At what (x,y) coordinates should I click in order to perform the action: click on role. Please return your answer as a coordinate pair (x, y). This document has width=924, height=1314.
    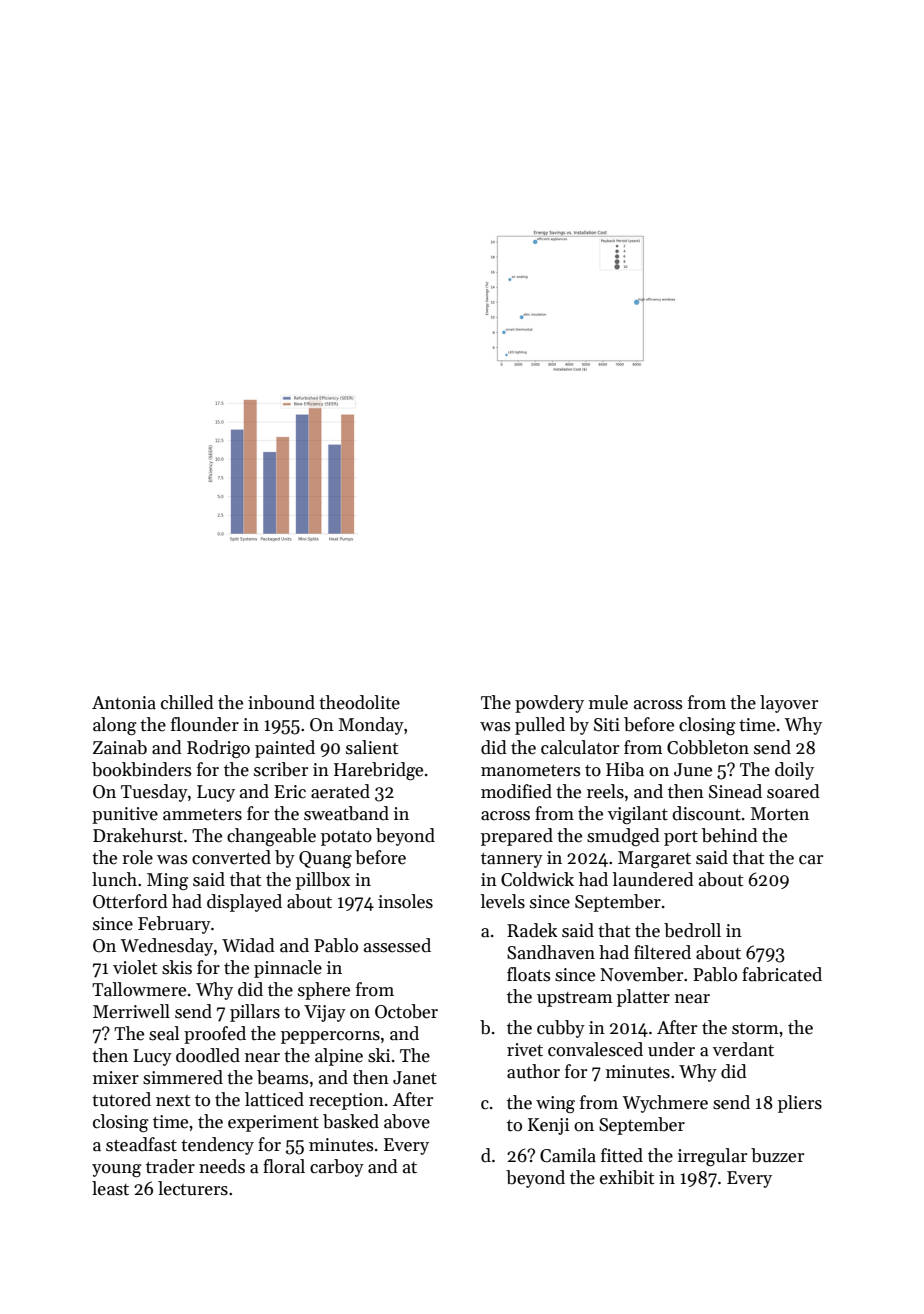
    Looking at the image, I should click on (137, 857).
